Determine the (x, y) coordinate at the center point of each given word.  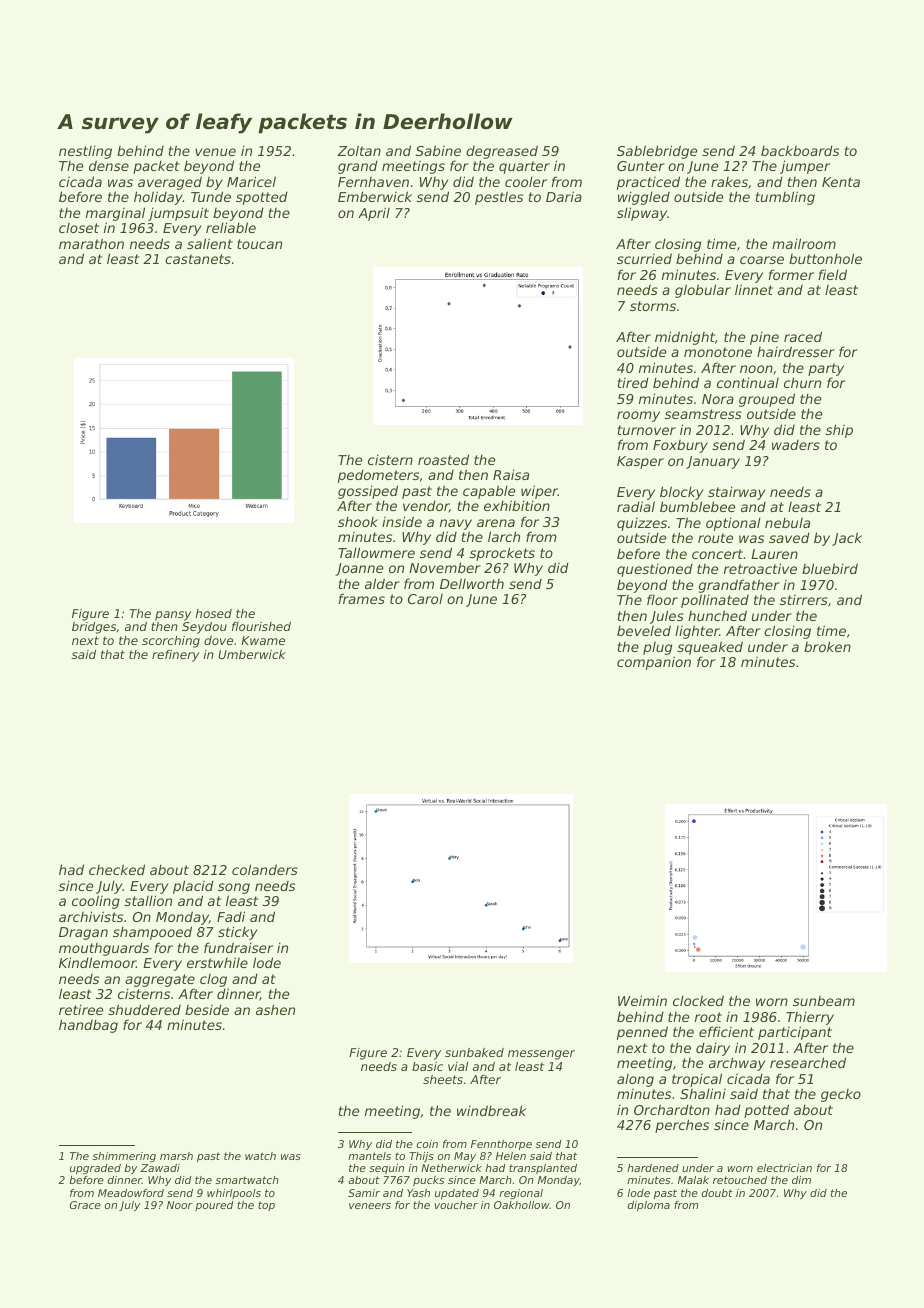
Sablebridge (657, 152)
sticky (237, 933)
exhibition (517, 505)
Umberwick (252, 654)
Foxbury (680, 446)
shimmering (124, 1157)
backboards (800, 150)
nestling (85, 152)
